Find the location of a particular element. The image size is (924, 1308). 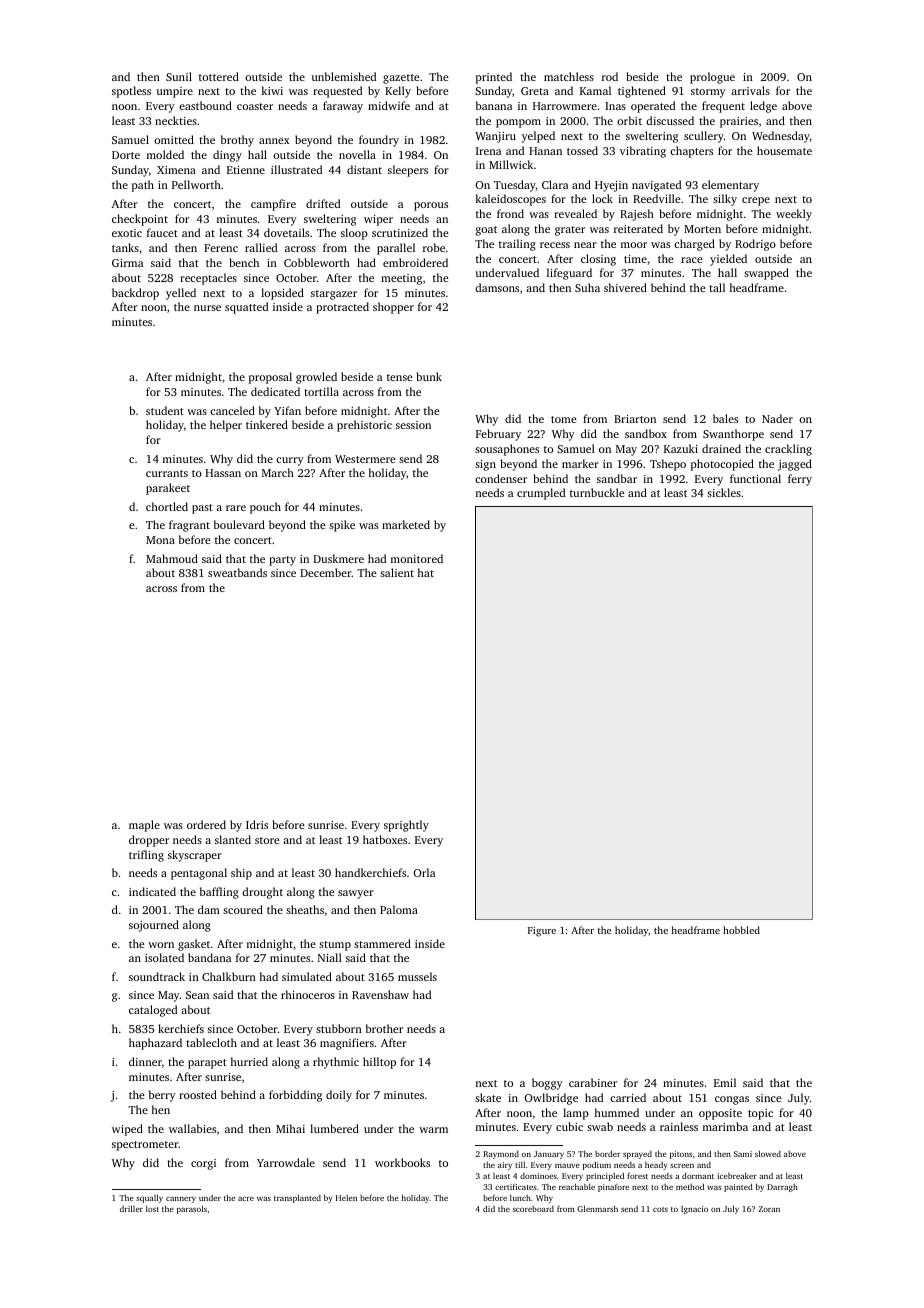

driller is located at coordinates (131, 1208).
